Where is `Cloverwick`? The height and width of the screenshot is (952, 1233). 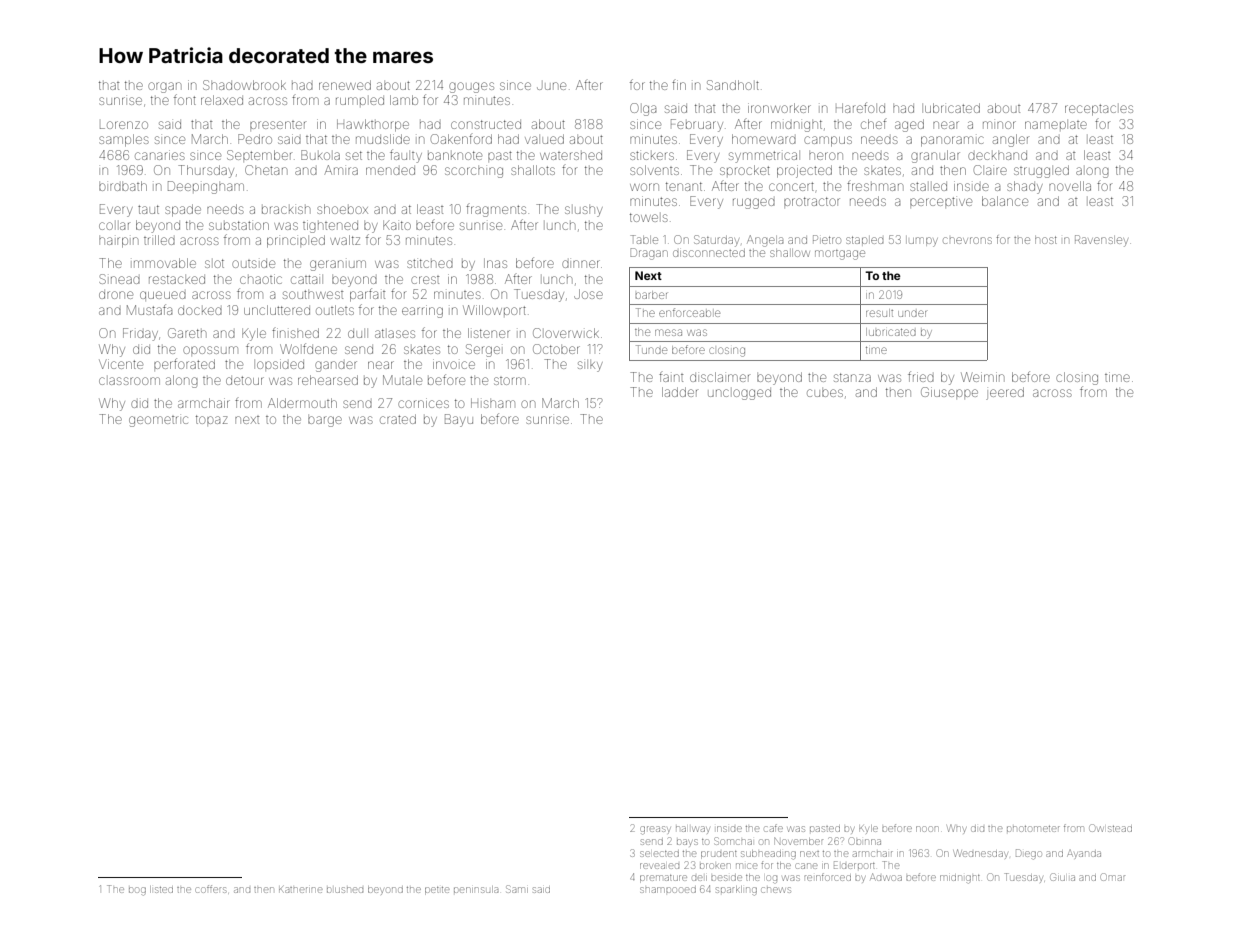
Cloverwick is located at coordinates (566, 333).
